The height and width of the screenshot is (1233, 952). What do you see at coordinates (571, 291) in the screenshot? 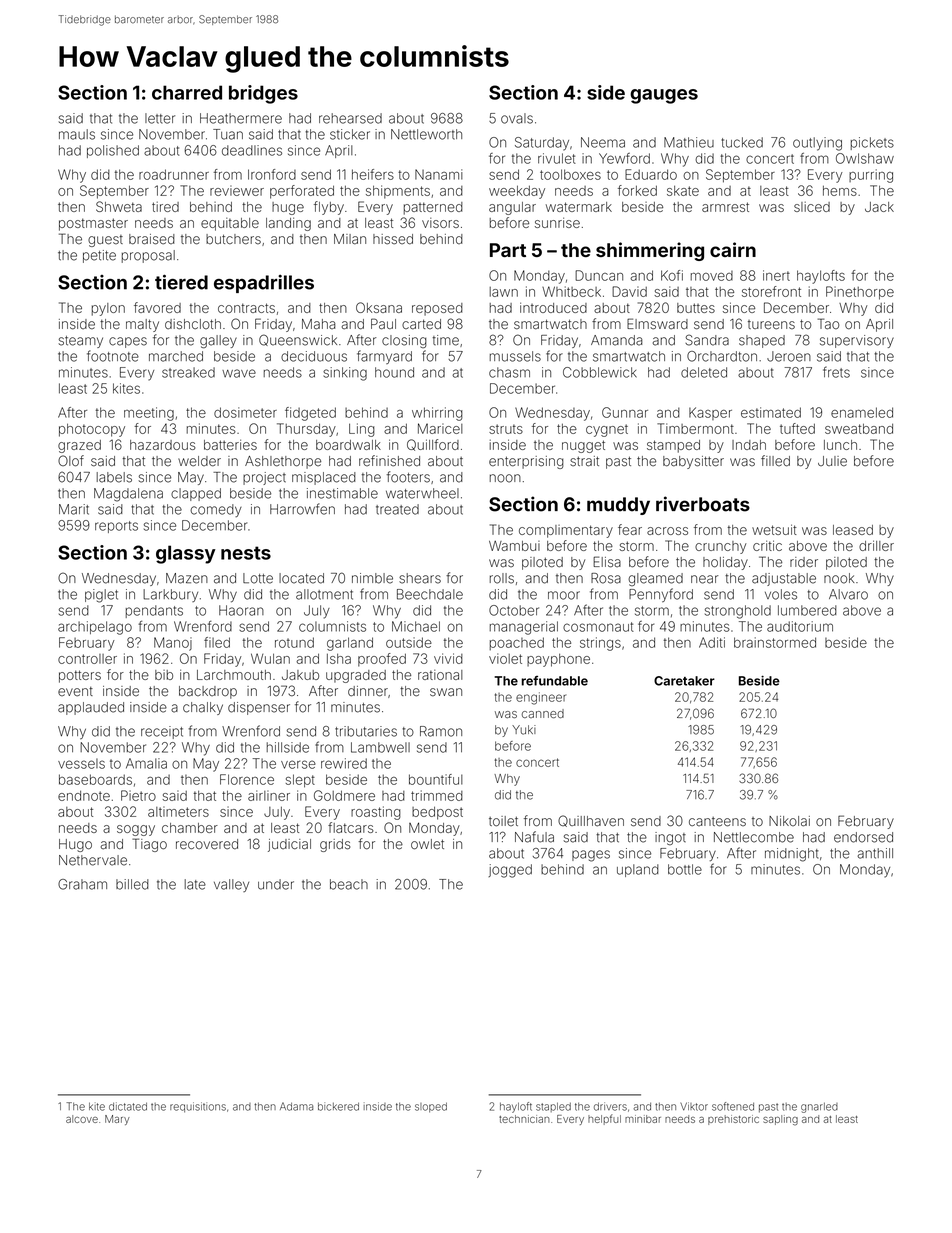
I see `Whitbeck` at bounding box center [571, 291].
